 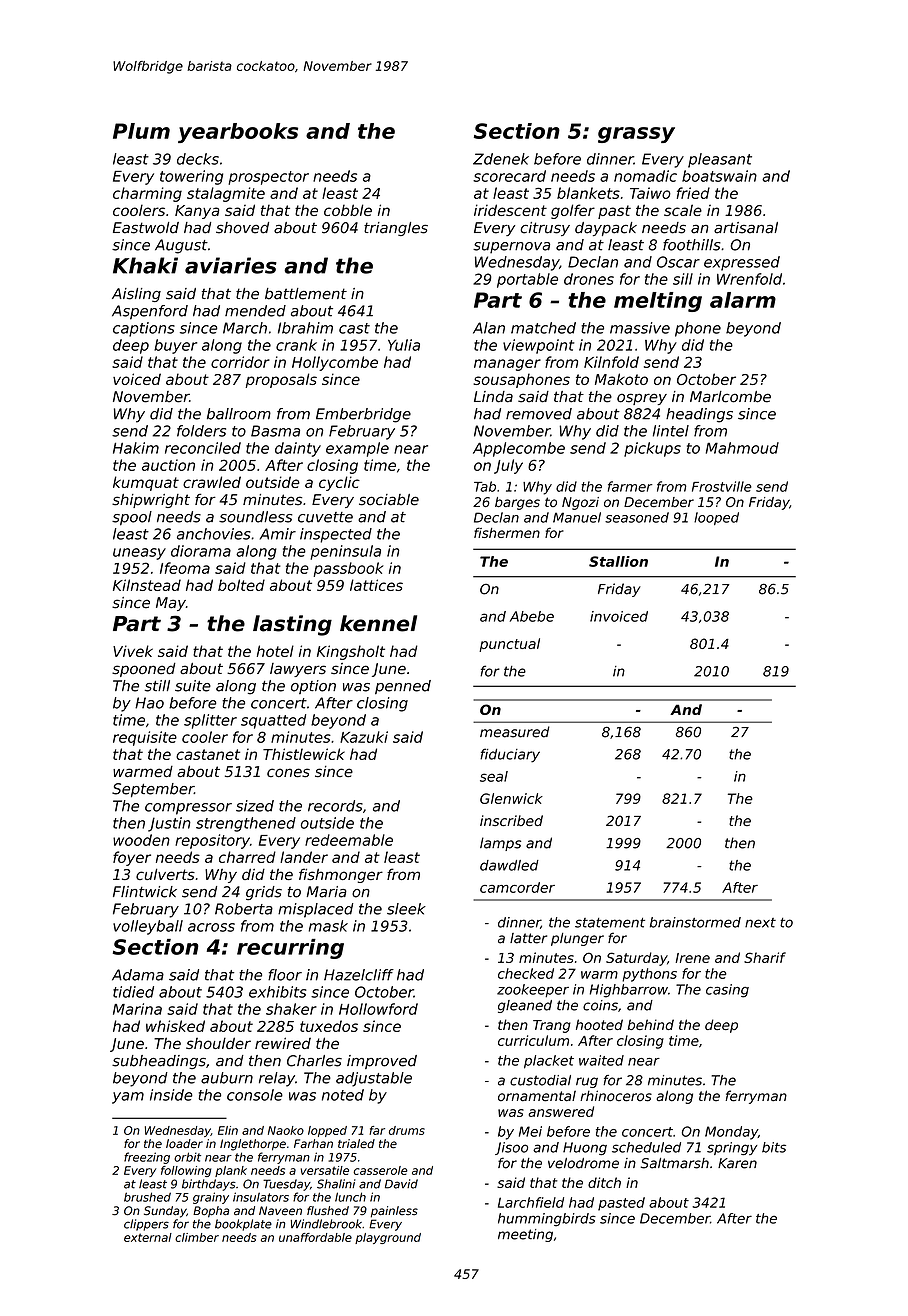 What do you see at coordinates (407, 1130) in the image?
I see `drums` at bounding box center [407, 1130].
